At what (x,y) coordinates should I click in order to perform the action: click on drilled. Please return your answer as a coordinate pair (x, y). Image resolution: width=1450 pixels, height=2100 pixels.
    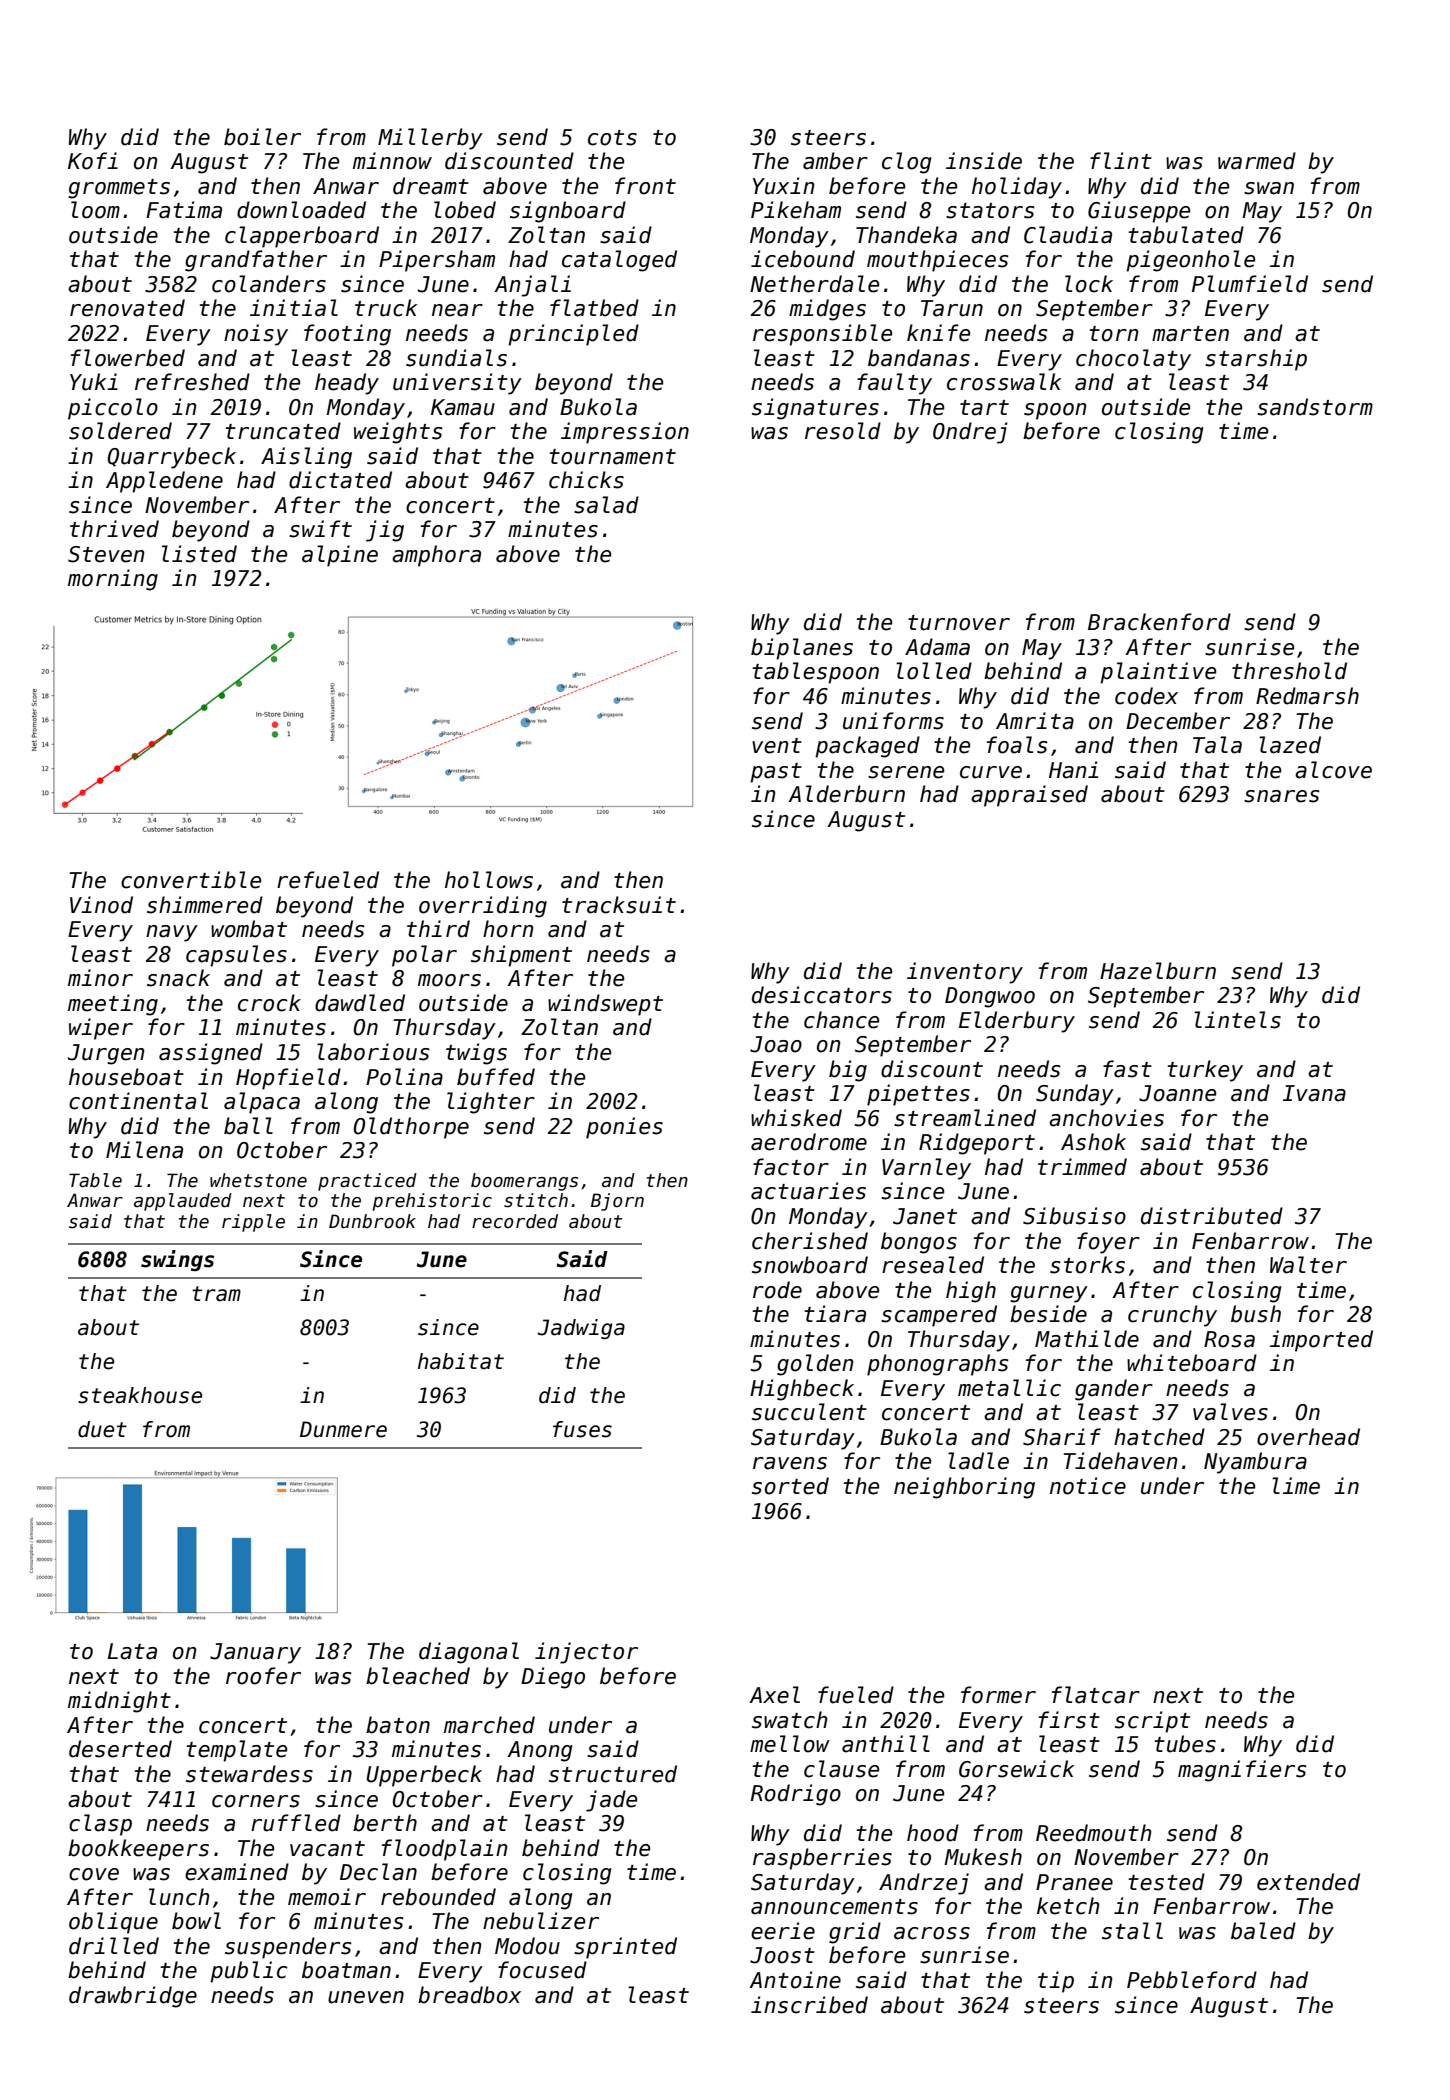
    Looking at the image, I should click on (114, 1946).
